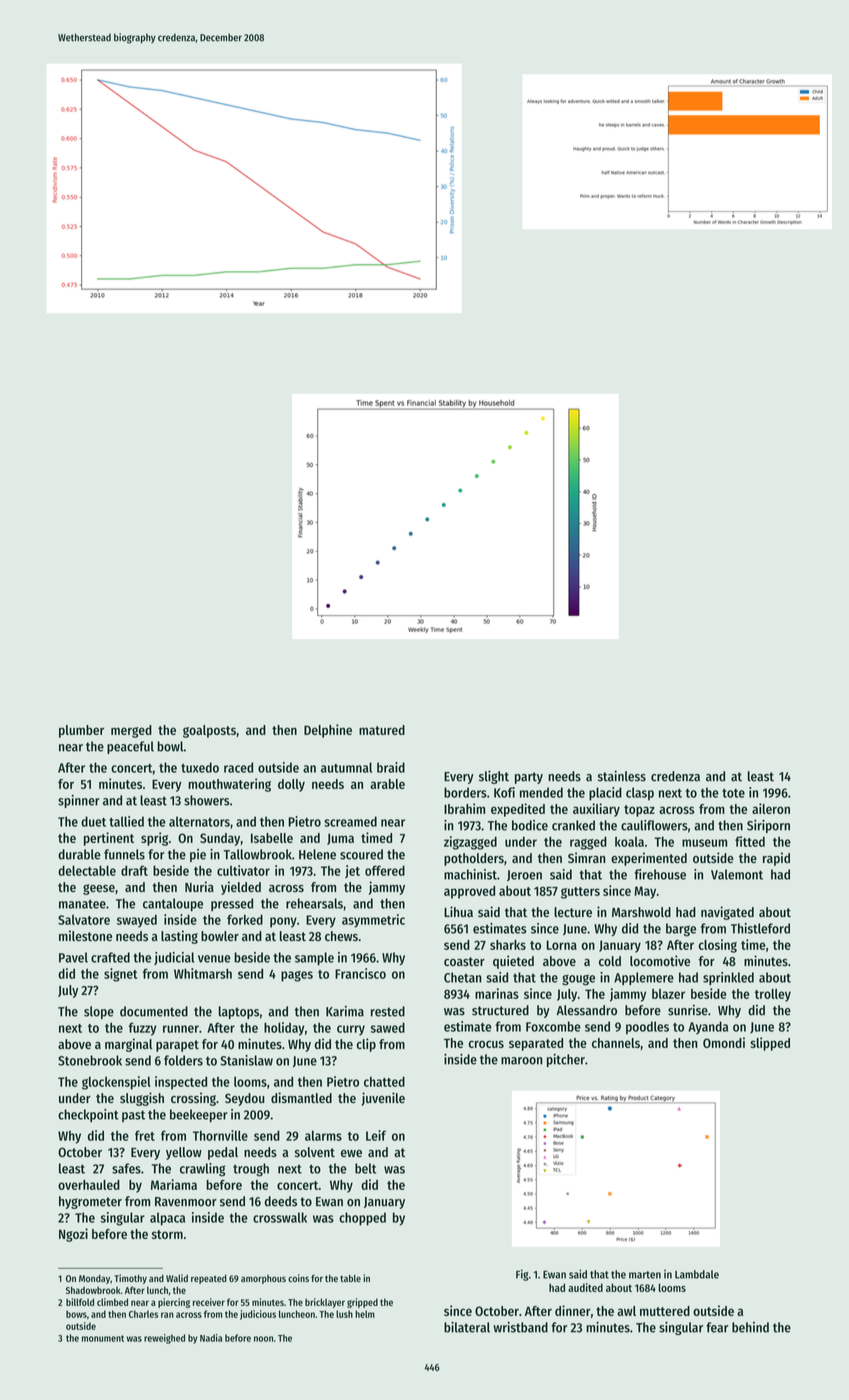 The image size is (849, 1400). Describe the element at coordinates (717, 946) in the page. I see `closing` at that location.
